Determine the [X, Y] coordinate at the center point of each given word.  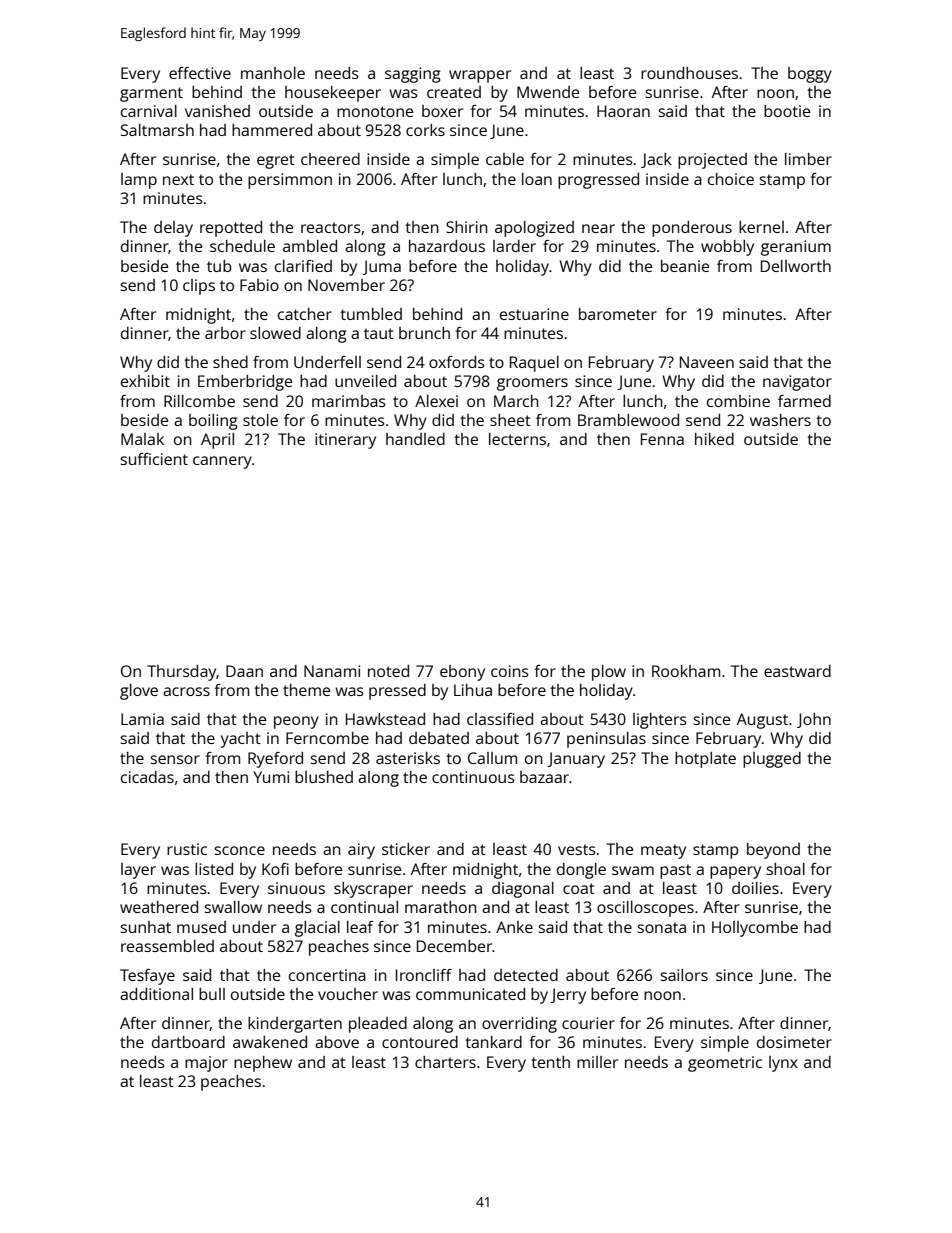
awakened [270, 1042]
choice [731, 179]
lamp [139, 181]
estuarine [534, 314]
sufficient [154, 459]
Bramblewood [628, 420]
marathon [441, 907]
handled [415, 439]
